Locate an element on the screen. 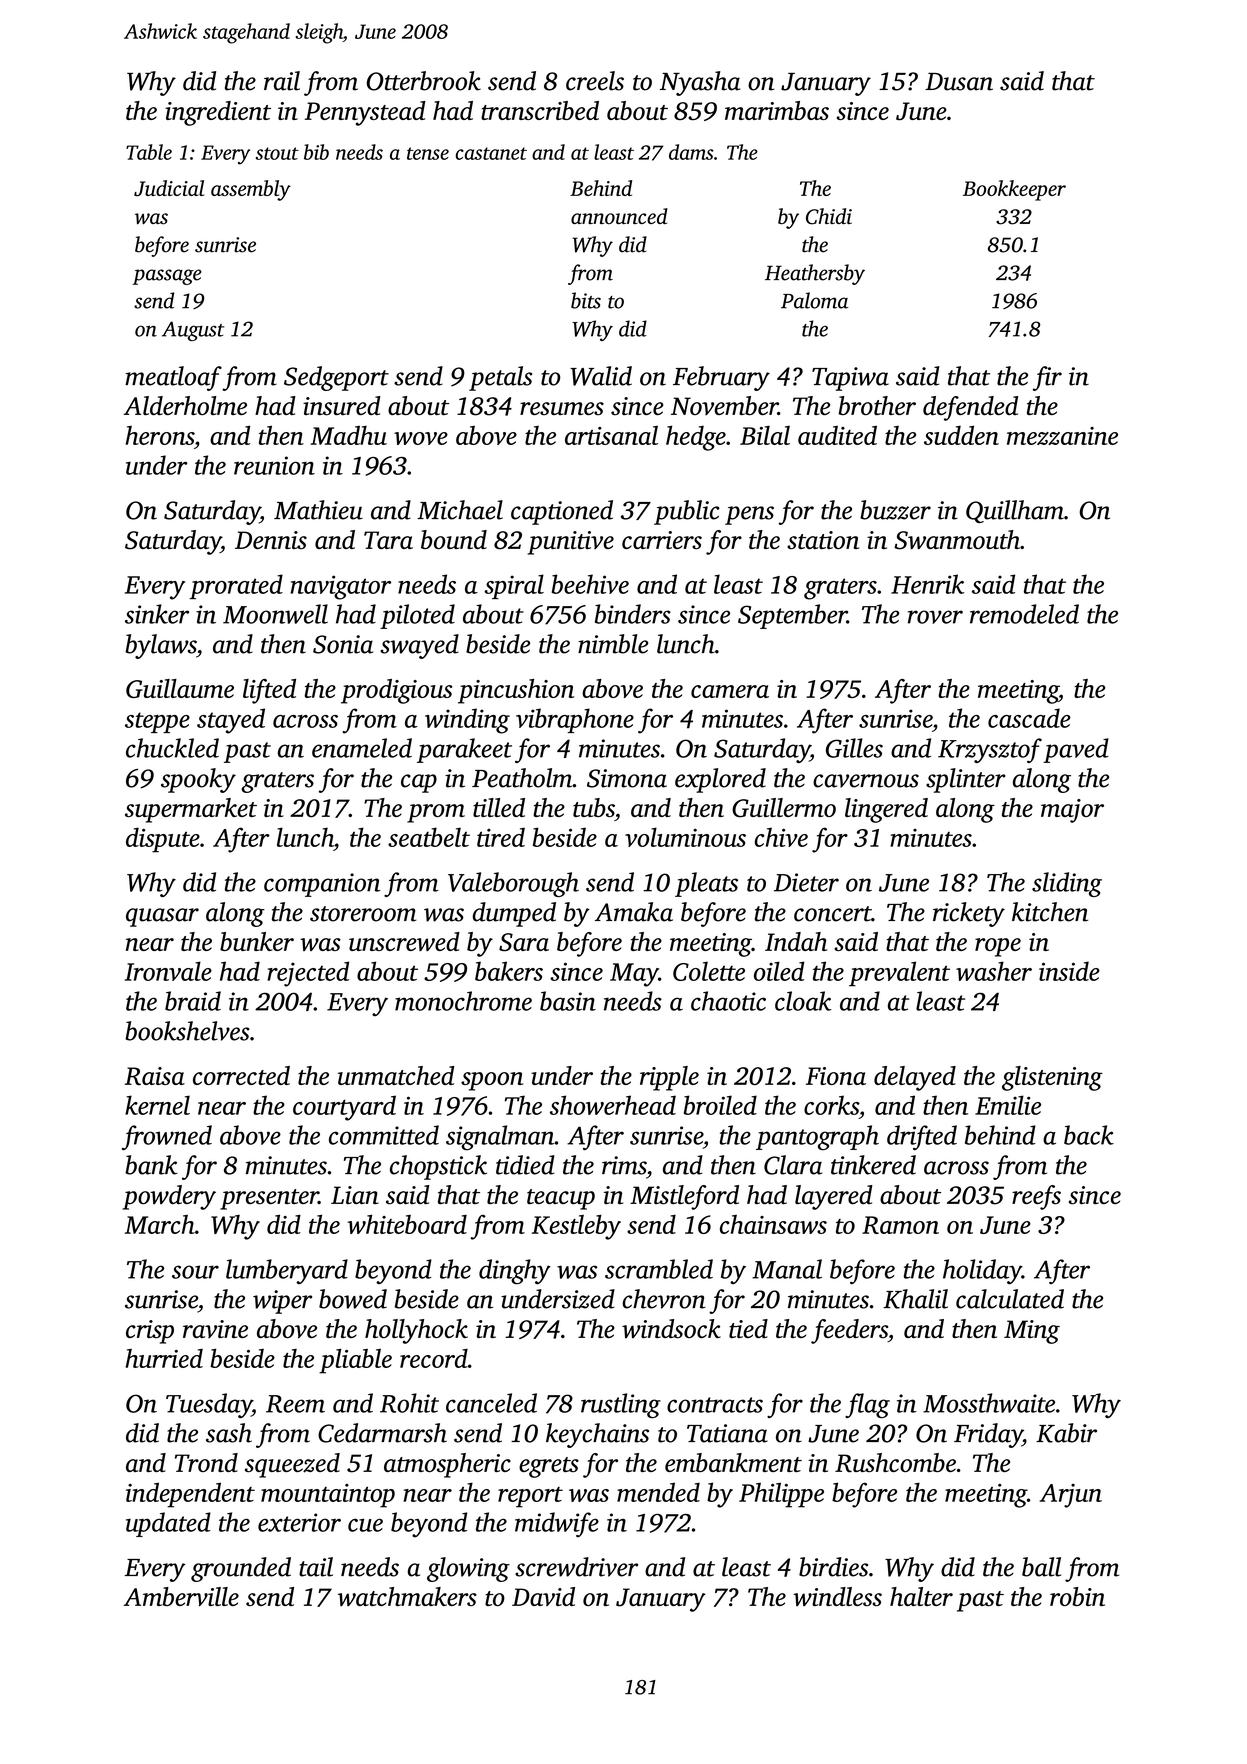 Image resolution: width=1247 pixels, height=1764 pixels. Bookkeeper is located at coordinates (1014, 190).
